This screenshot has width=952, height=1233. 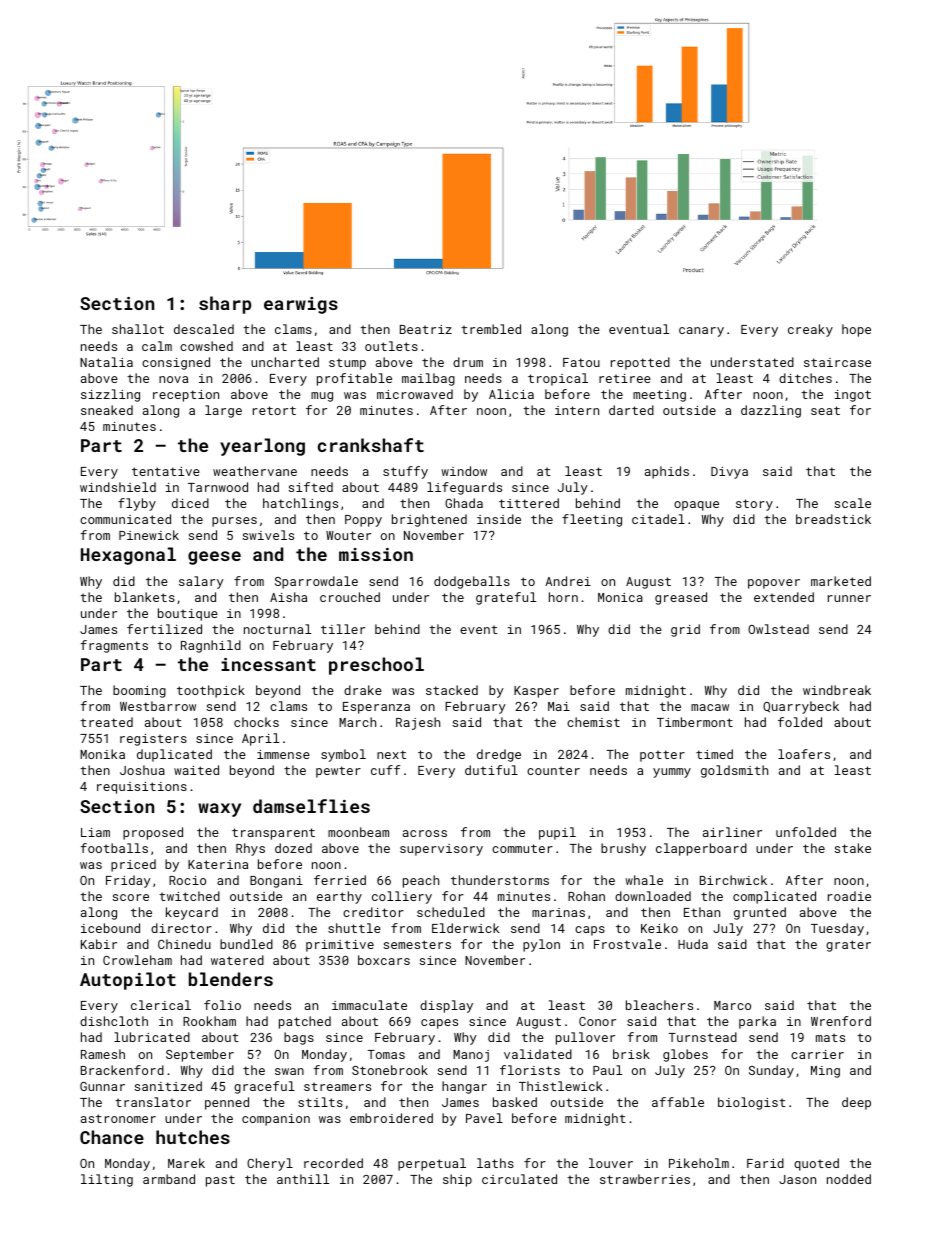 What do you see at coordinates (696, 506) in the screenshot?
I see `opaque` at bounding box center [696, 506].
